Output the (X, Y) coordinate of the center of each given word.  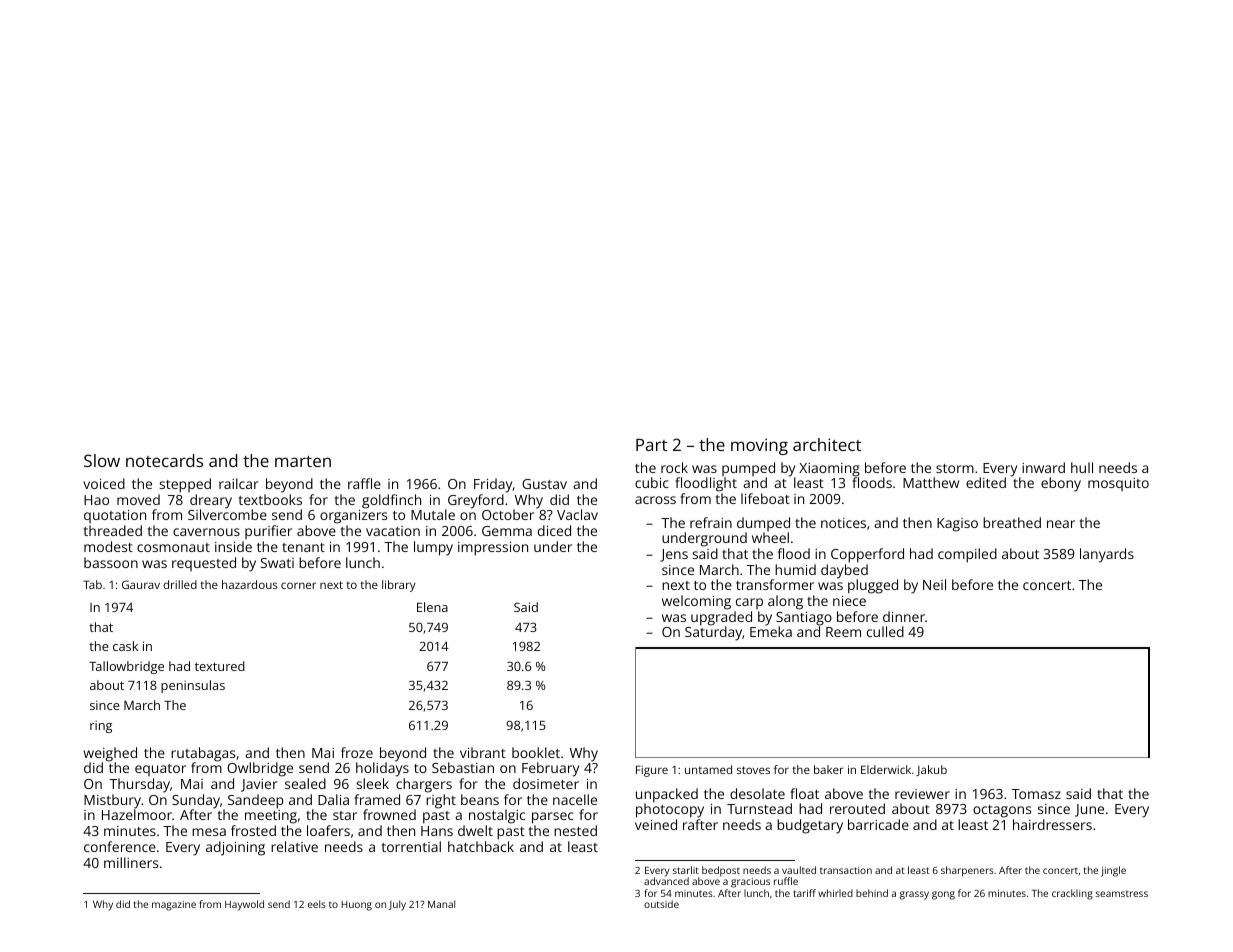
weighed (110, 754)
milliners (131, 862)
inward (1043, 467)
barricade (878, 824)
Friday (493, 485)
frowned (389, 814)
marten (303, 461)
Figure (652, 771)
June (1089, 810)
